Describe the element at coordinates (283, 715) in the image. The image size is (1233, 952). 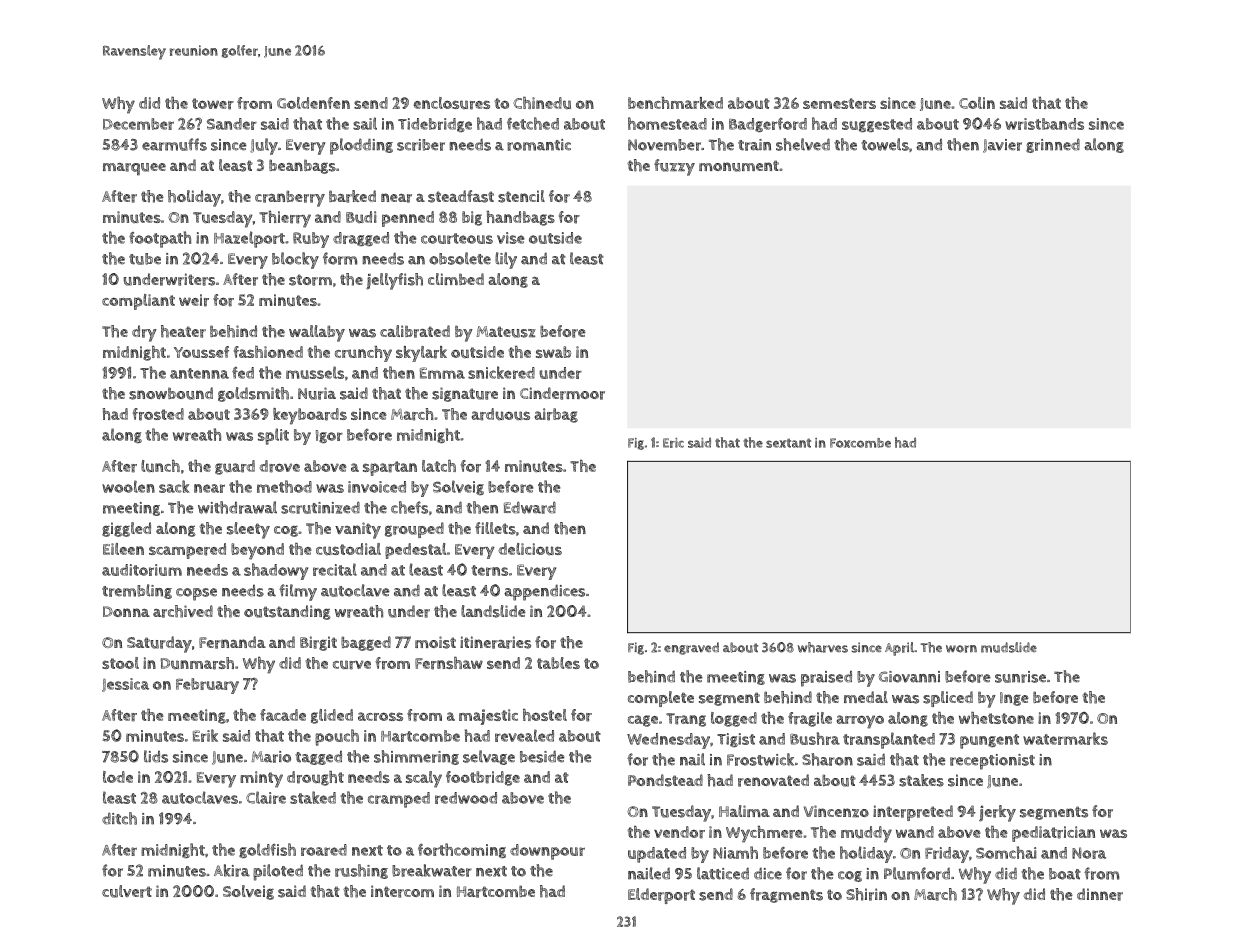
I see `facade` at that location.
